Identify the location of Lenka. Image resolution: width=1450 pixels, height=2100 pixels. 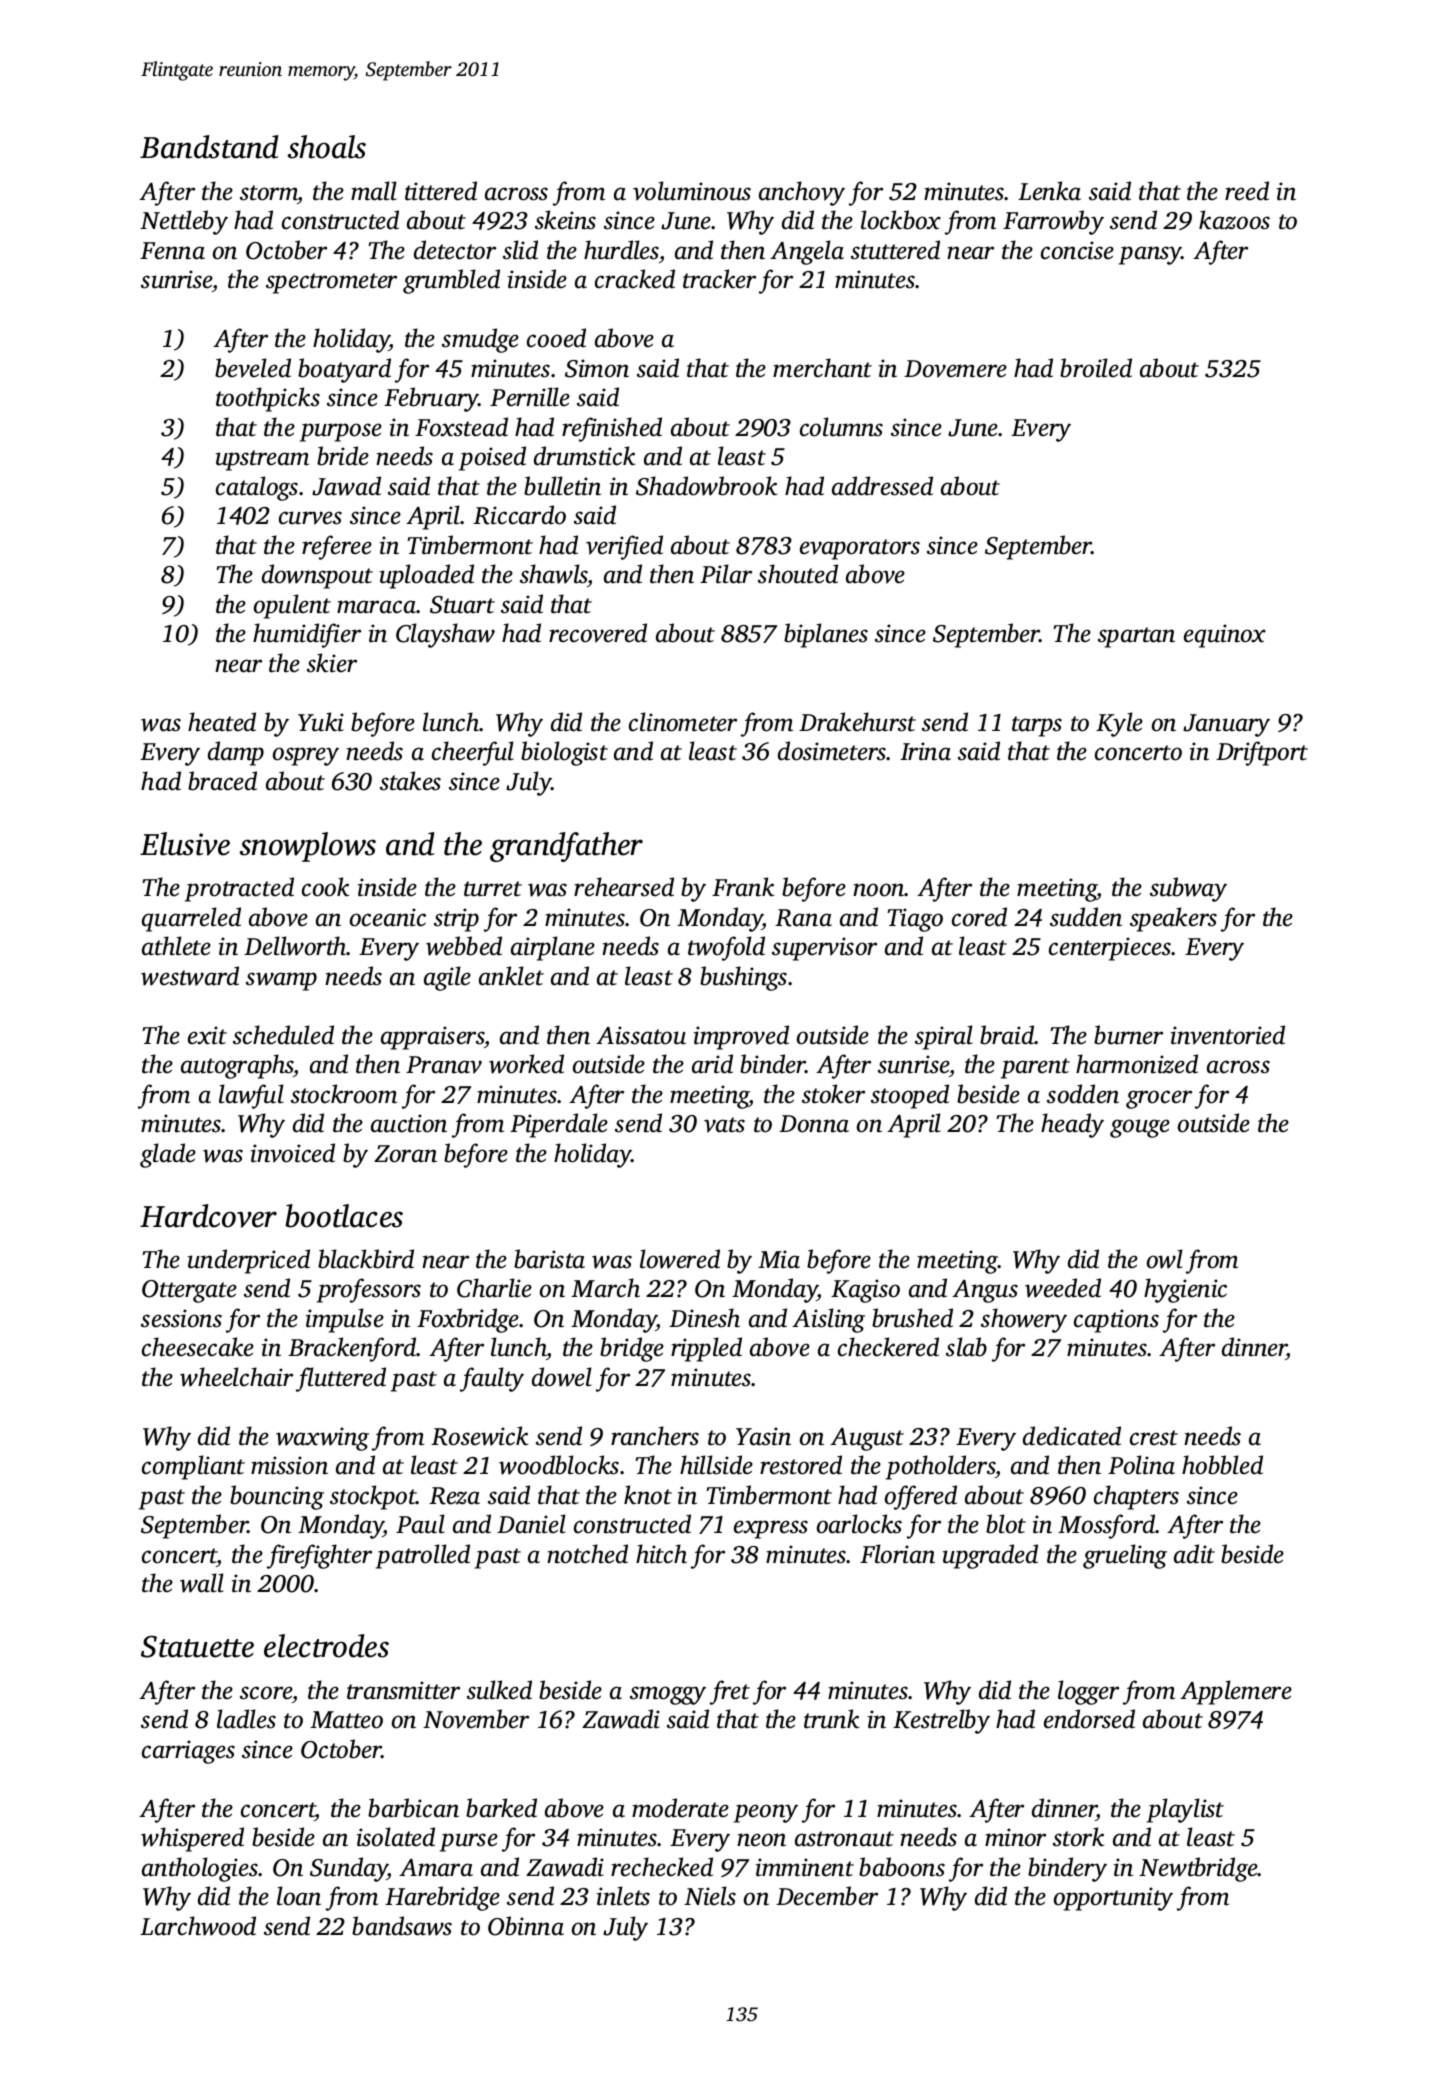
(1049, 191).
